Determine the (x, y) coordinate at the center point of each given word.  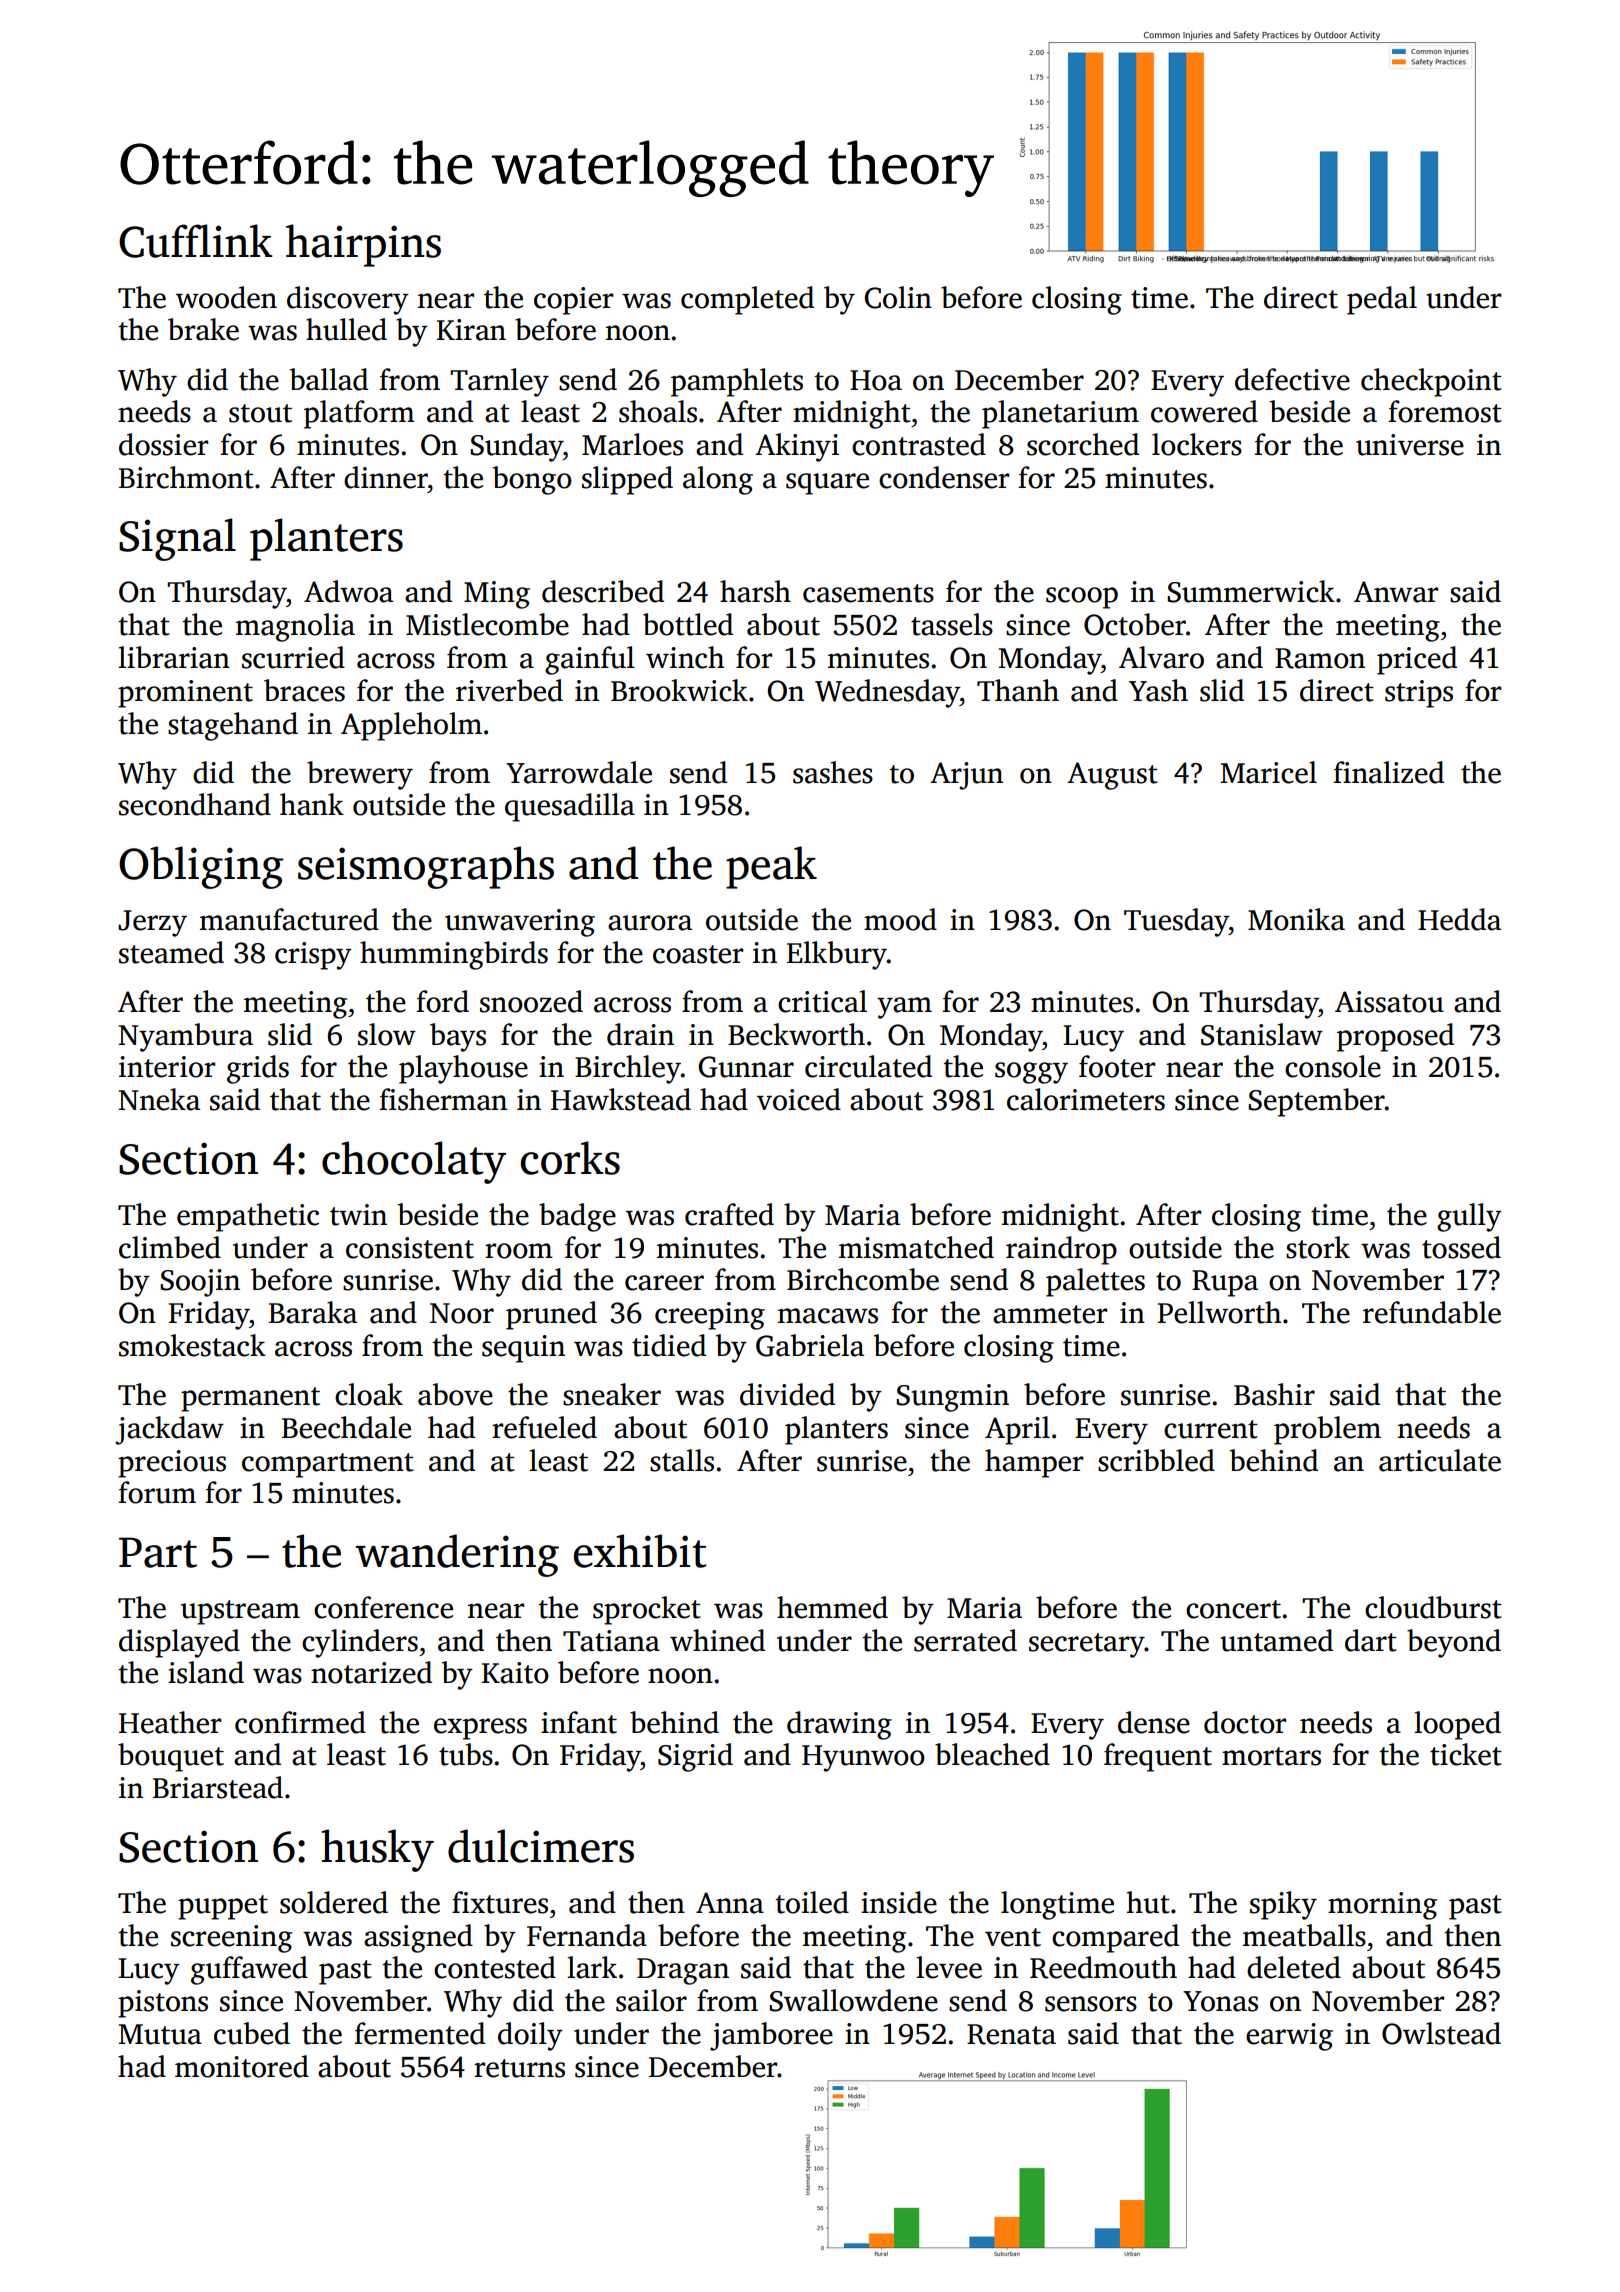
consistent (410, 1248)
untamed (1276, 1640)
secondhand (195, 804)
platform (359, 414)
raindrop (1061, 1250)
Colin (898, 297)
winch (685, 657)
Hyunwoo (863, 1758)
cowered (1204, 411)
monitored (242, 2066)
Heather (170, 1722)
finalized (1389, 772)
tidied (669, 1345)
